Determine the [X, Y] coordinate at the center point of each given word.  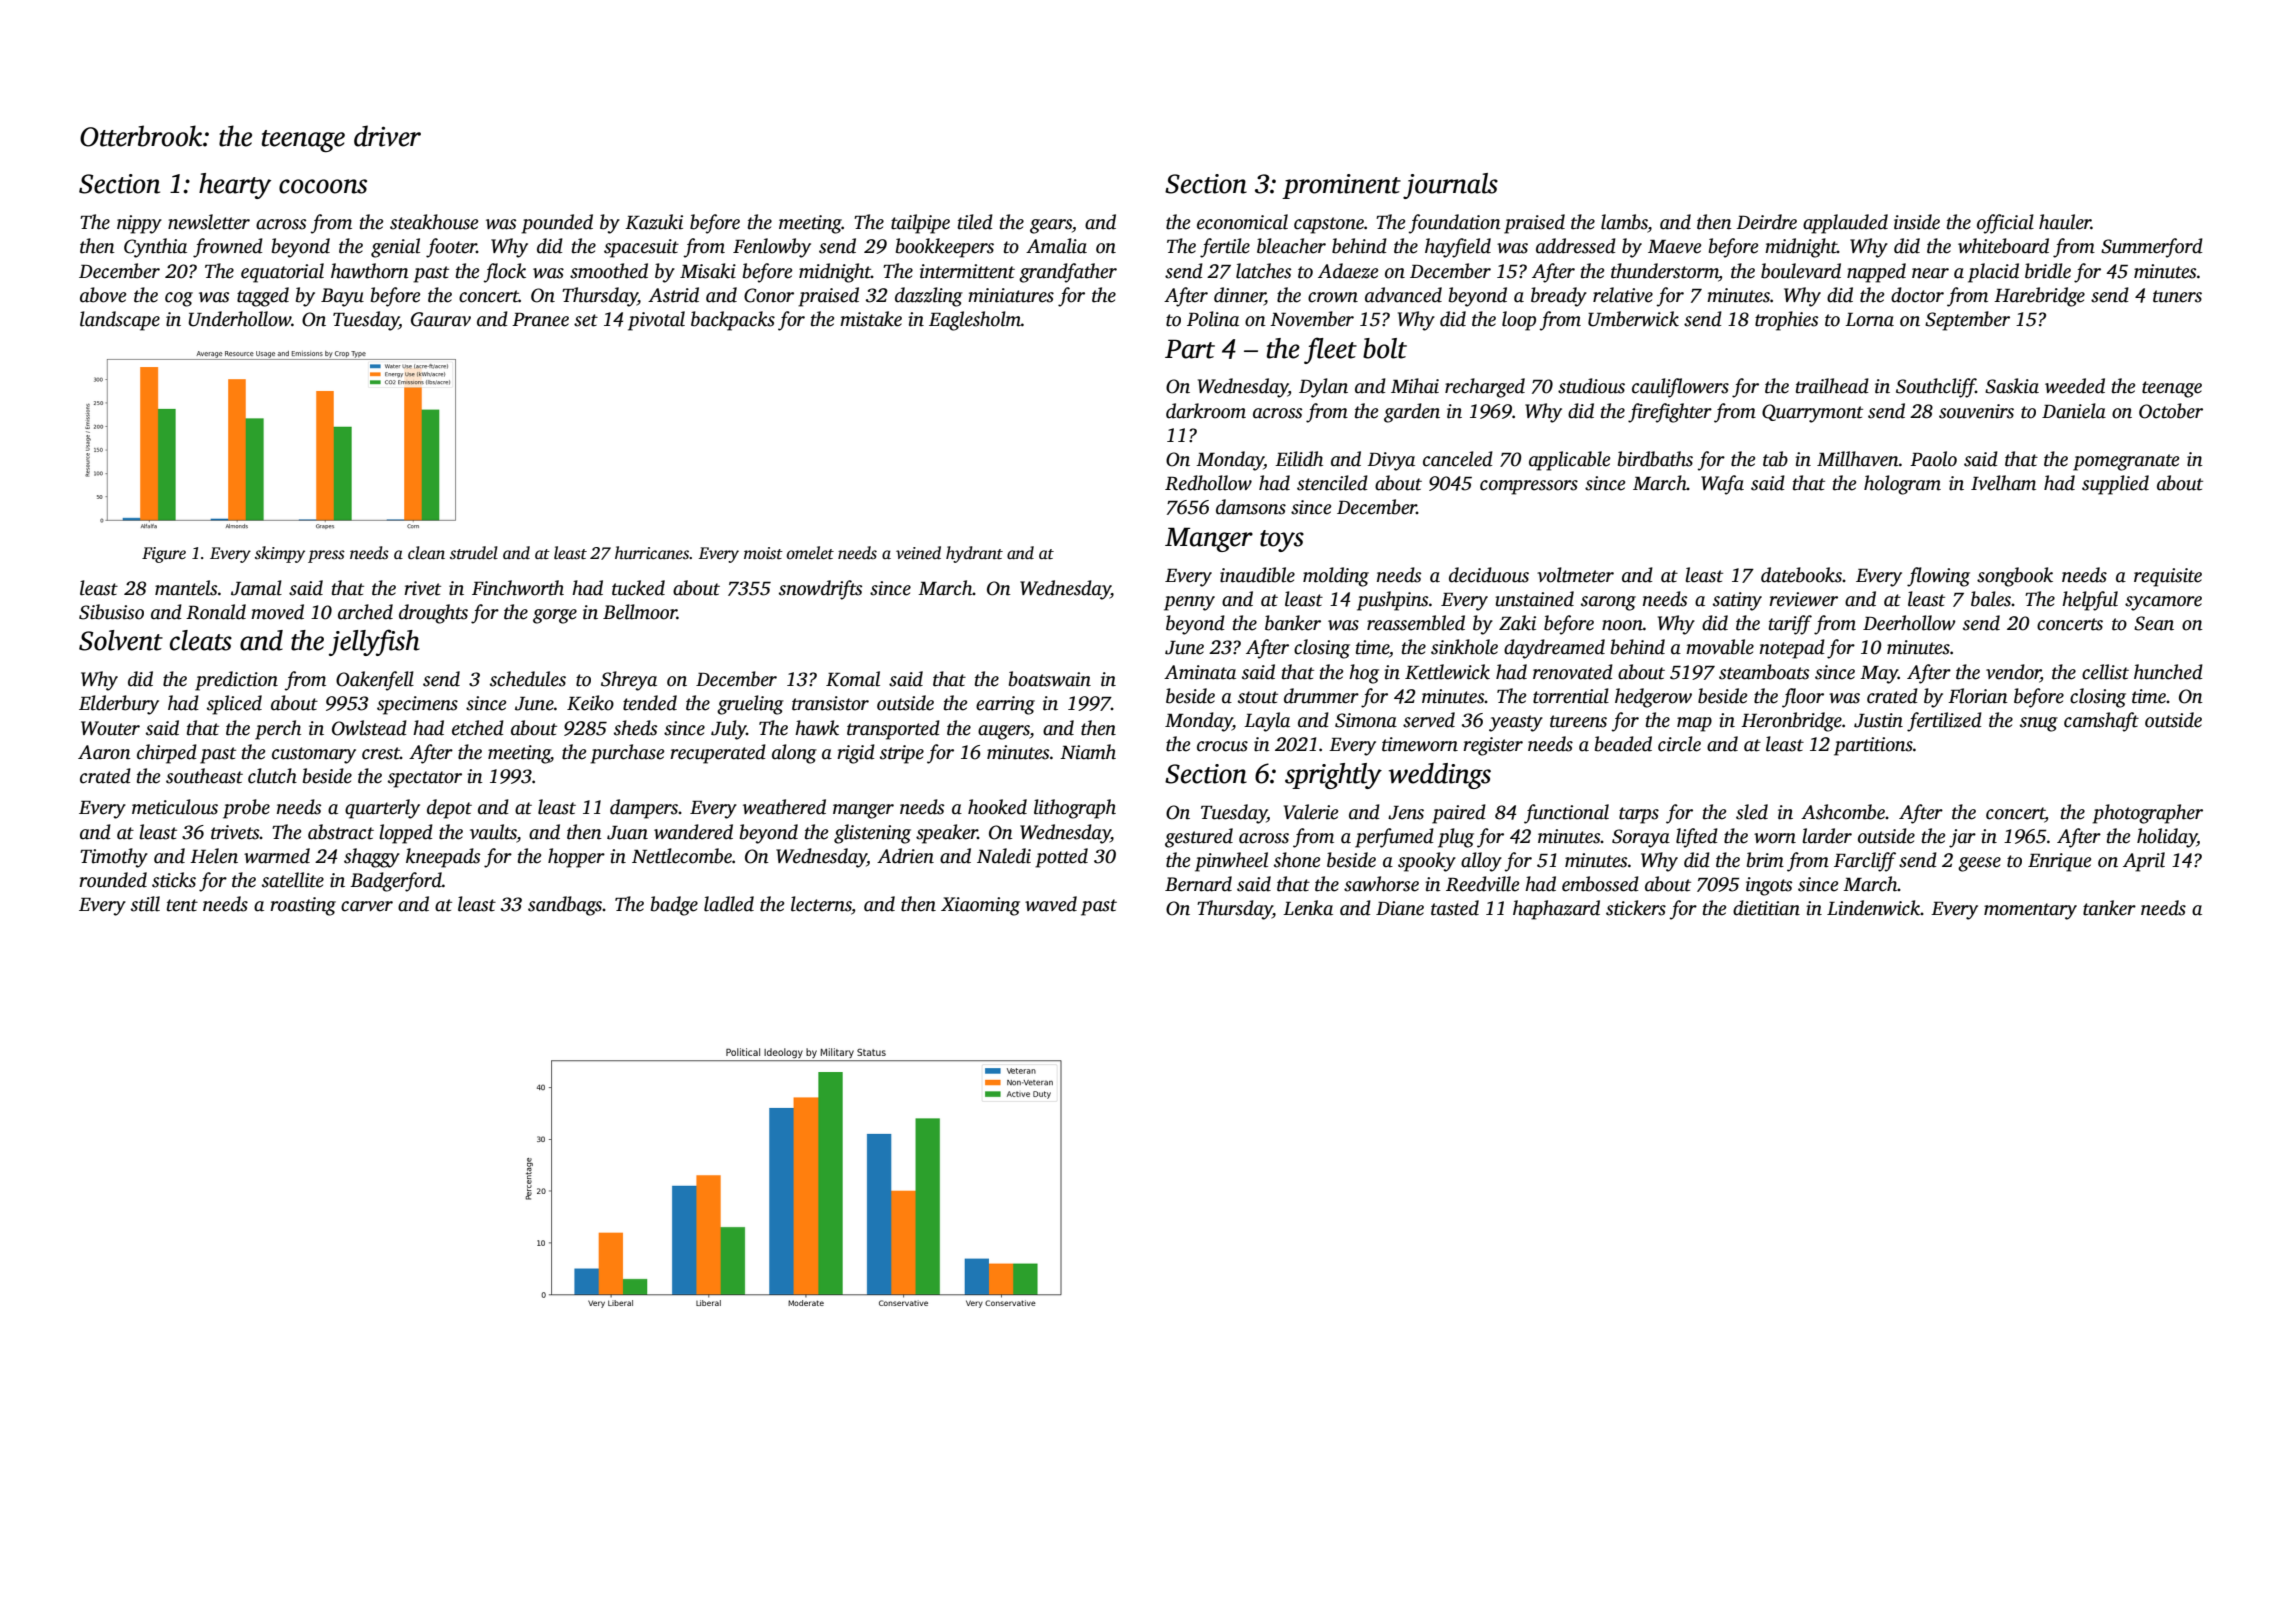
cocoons [323, 186]
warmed [277, 856]
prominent [1341, 186]
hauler [2065, 222]
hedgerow [1653, 698]
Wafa [1722, 485]
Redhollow [1208, 483]
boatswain [1050, 679]
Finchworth [518, 588]
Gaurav [441, 319]
